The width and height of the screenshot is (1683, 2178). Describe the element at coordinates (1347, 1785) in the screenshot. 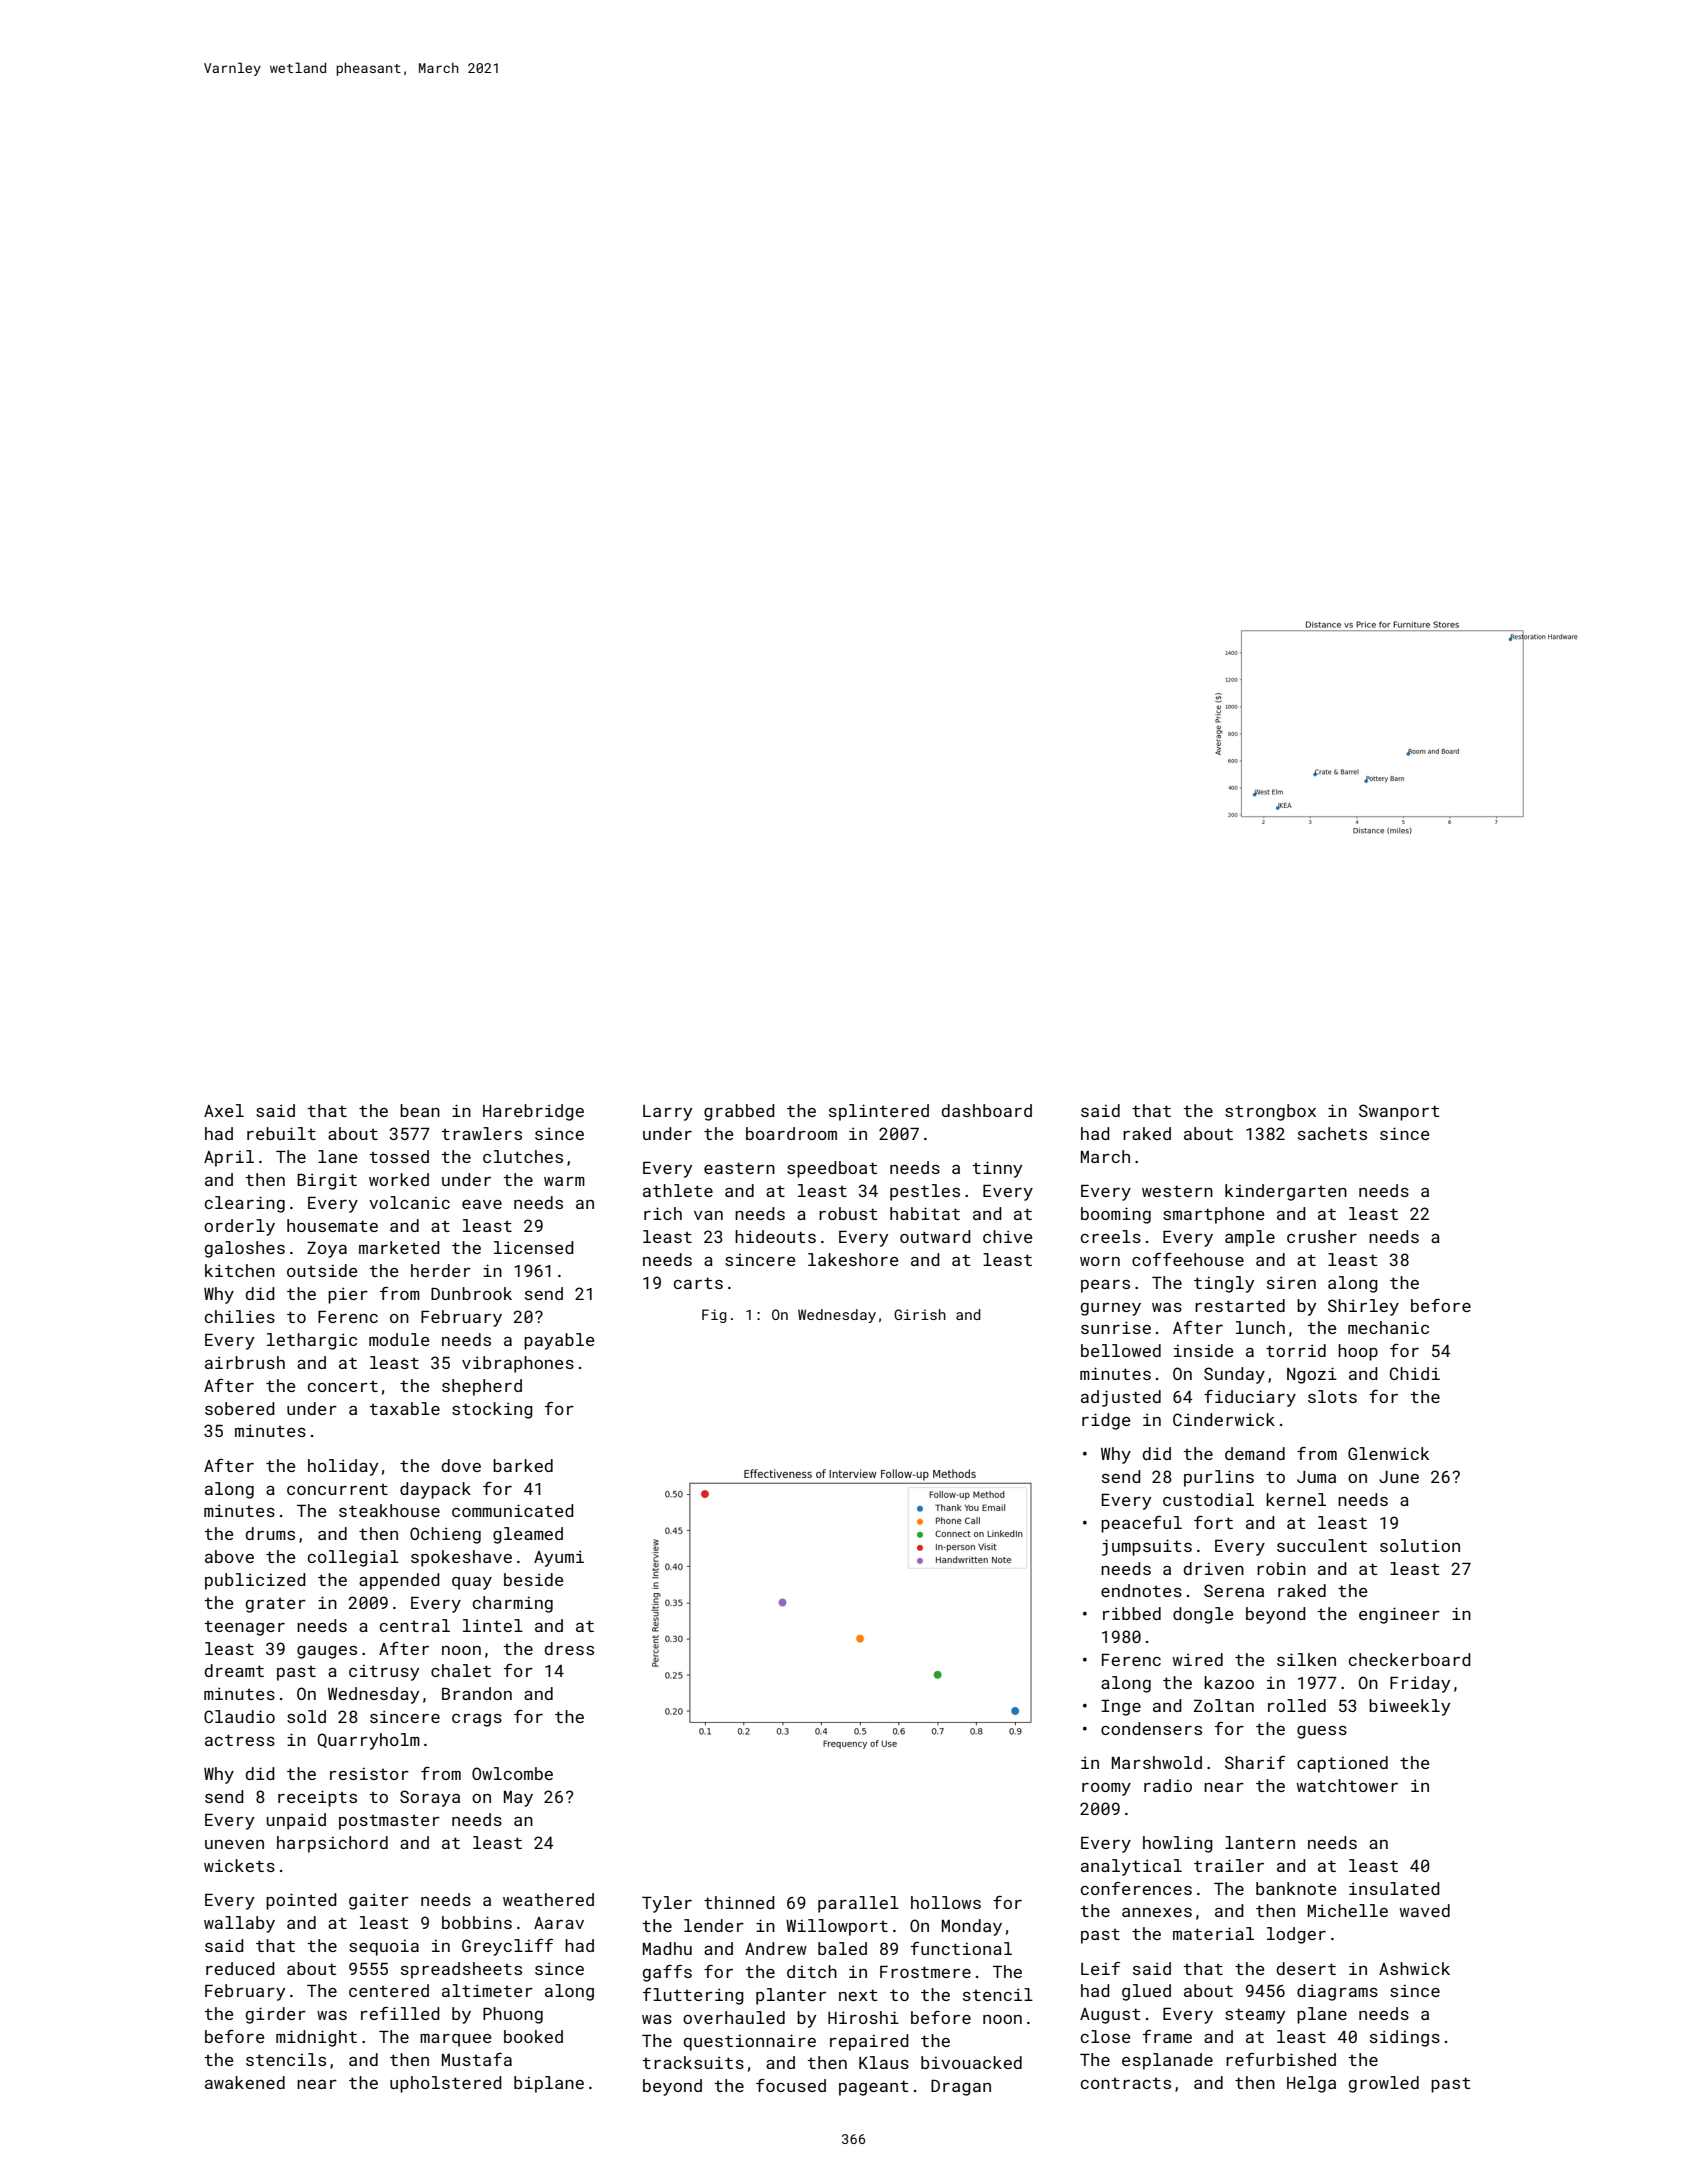

I see `watchtower` at that location.
